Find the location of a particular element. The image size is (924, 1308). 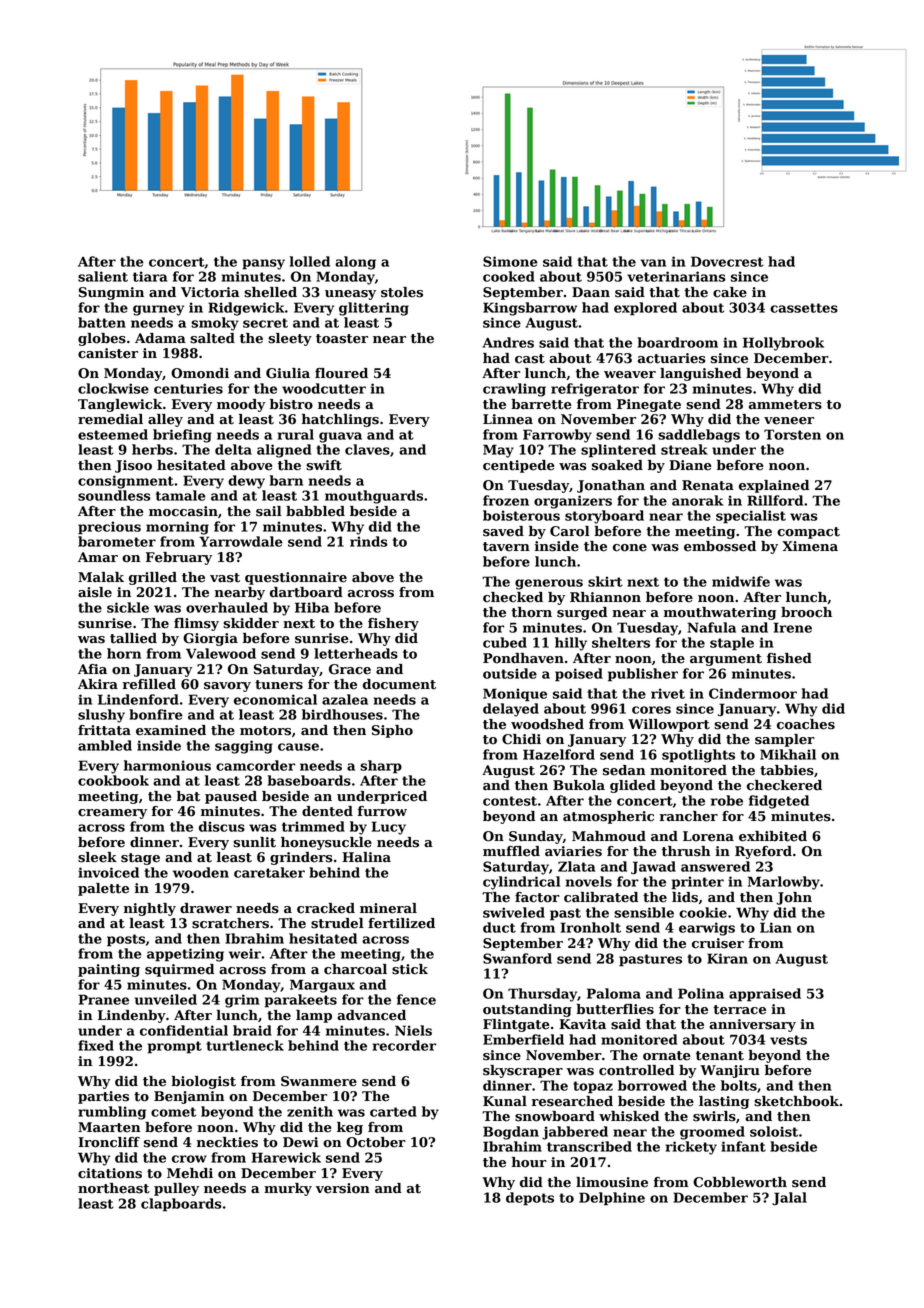

stage is located at coordinates (140, 859).
